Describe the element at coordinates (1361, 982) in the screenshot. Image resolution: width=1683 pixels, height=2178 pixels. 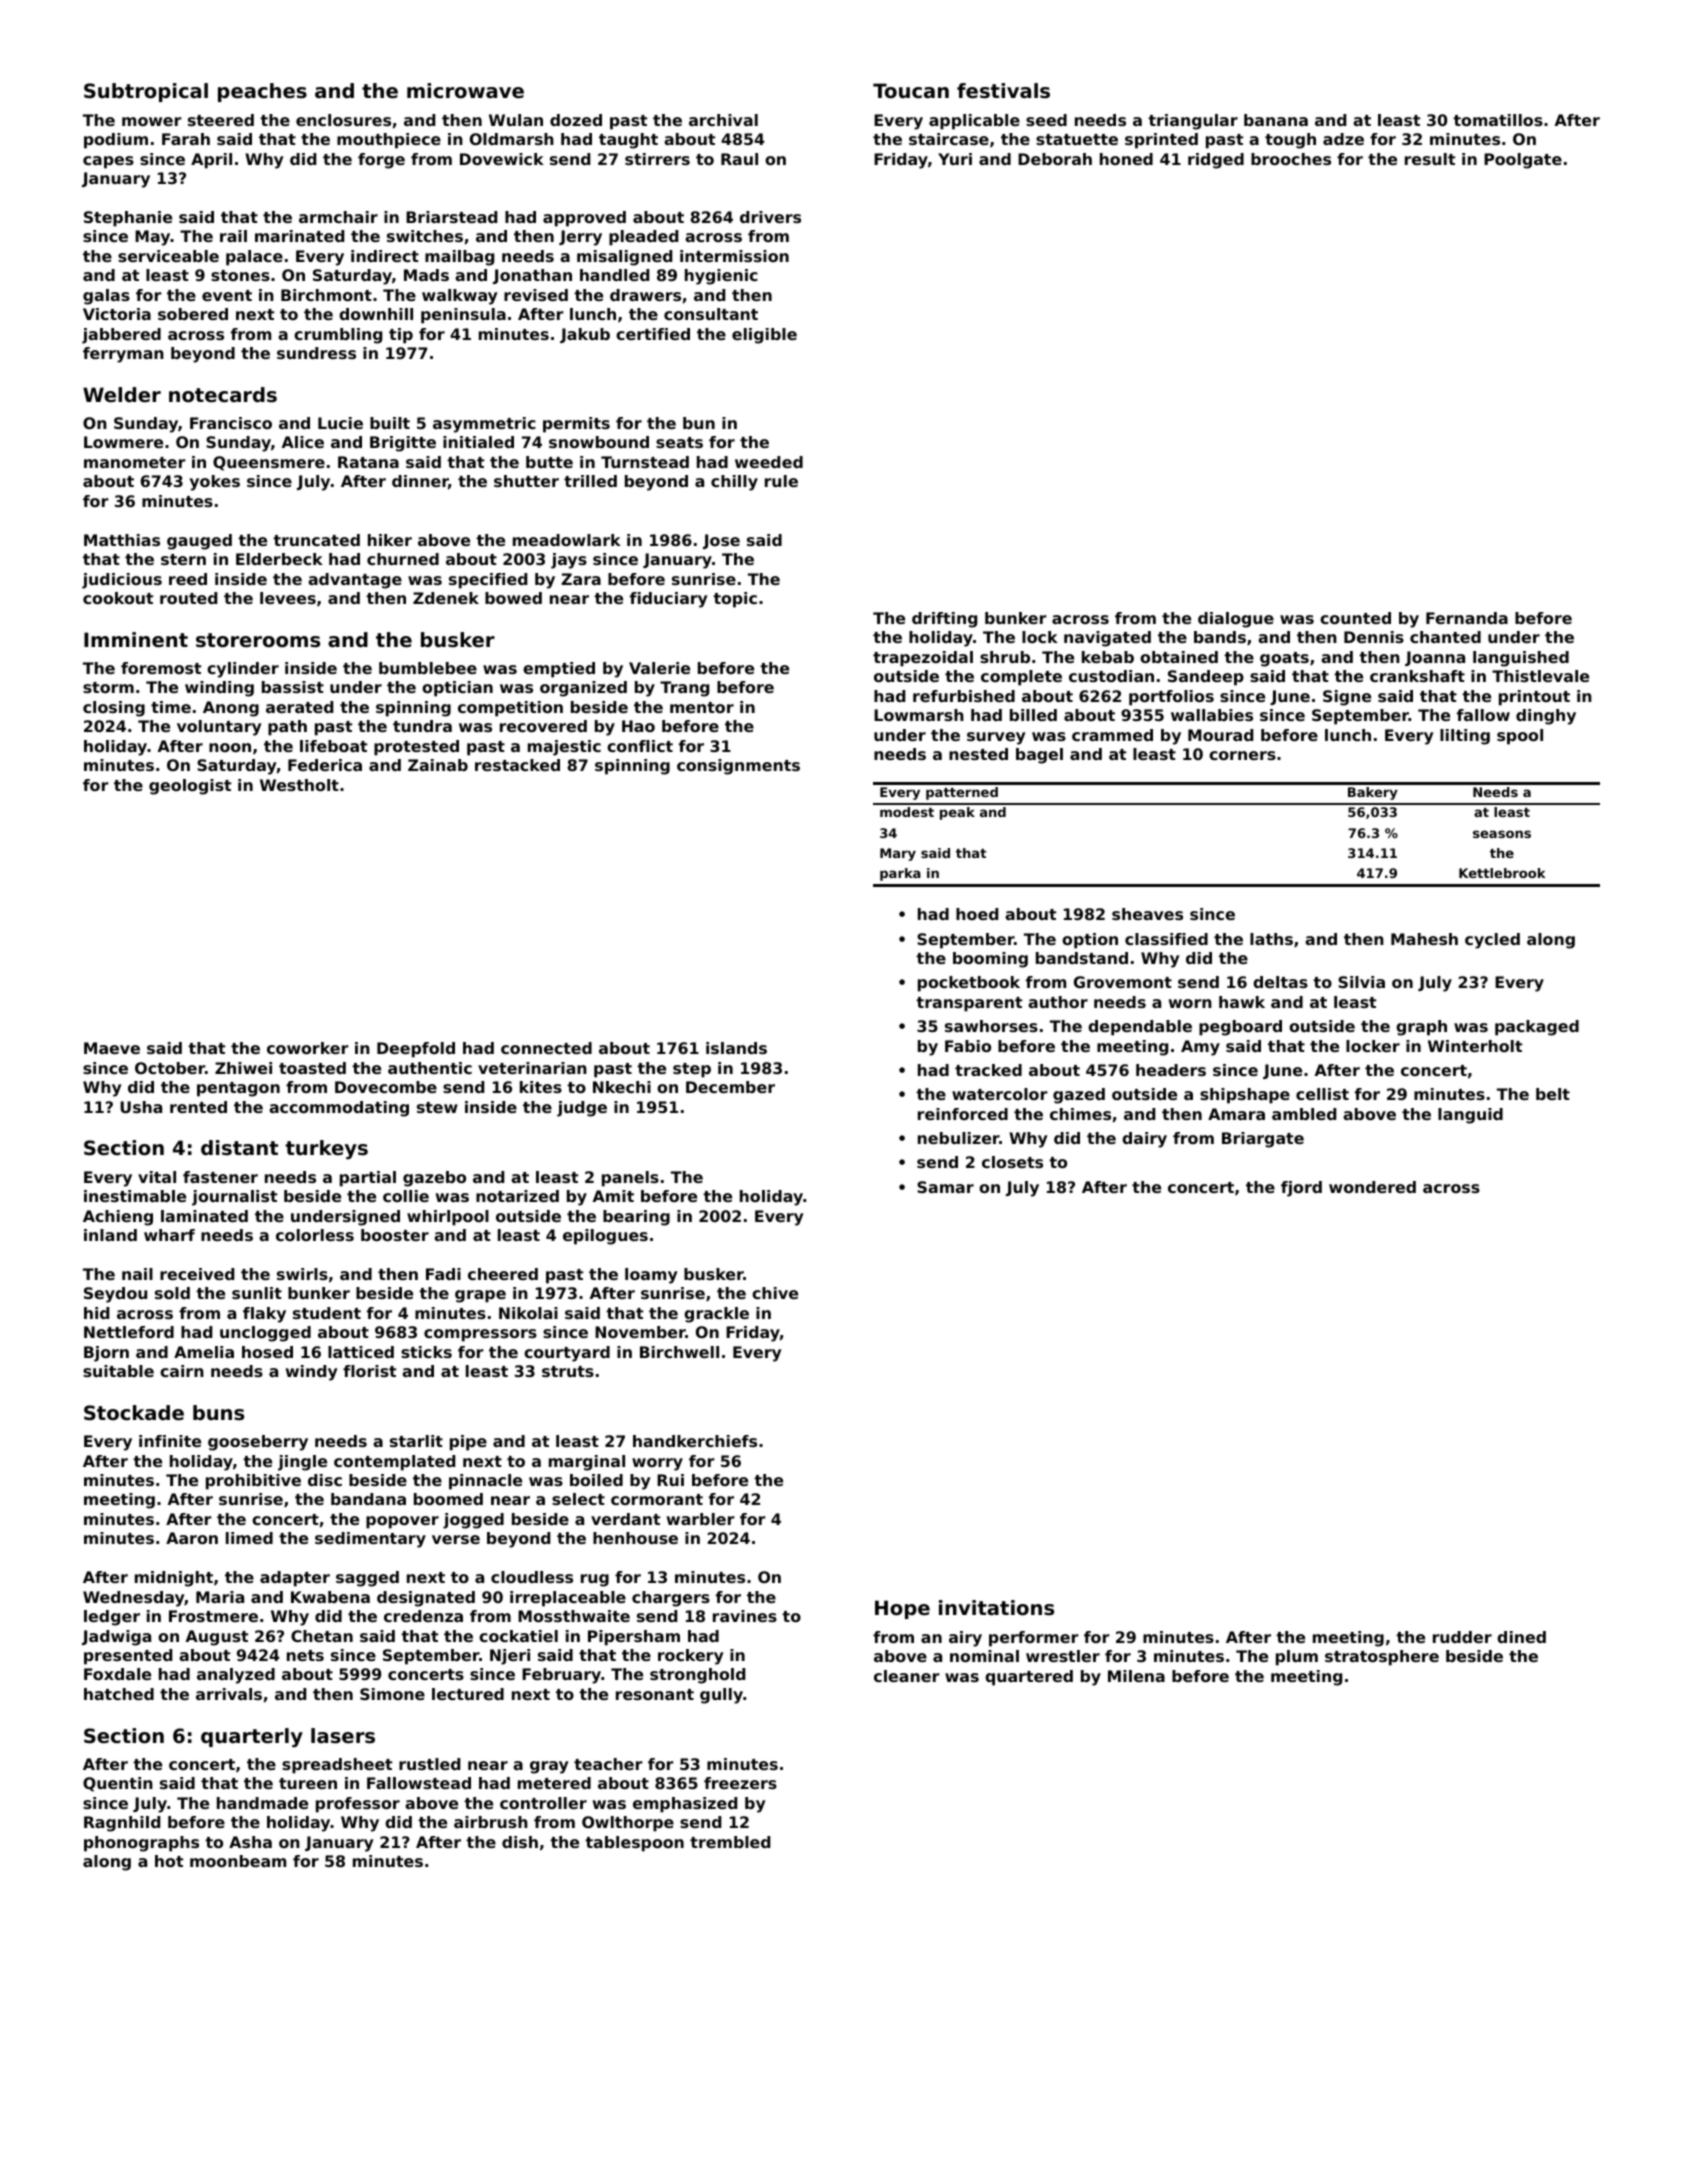
I see `Silvia` at that location.
